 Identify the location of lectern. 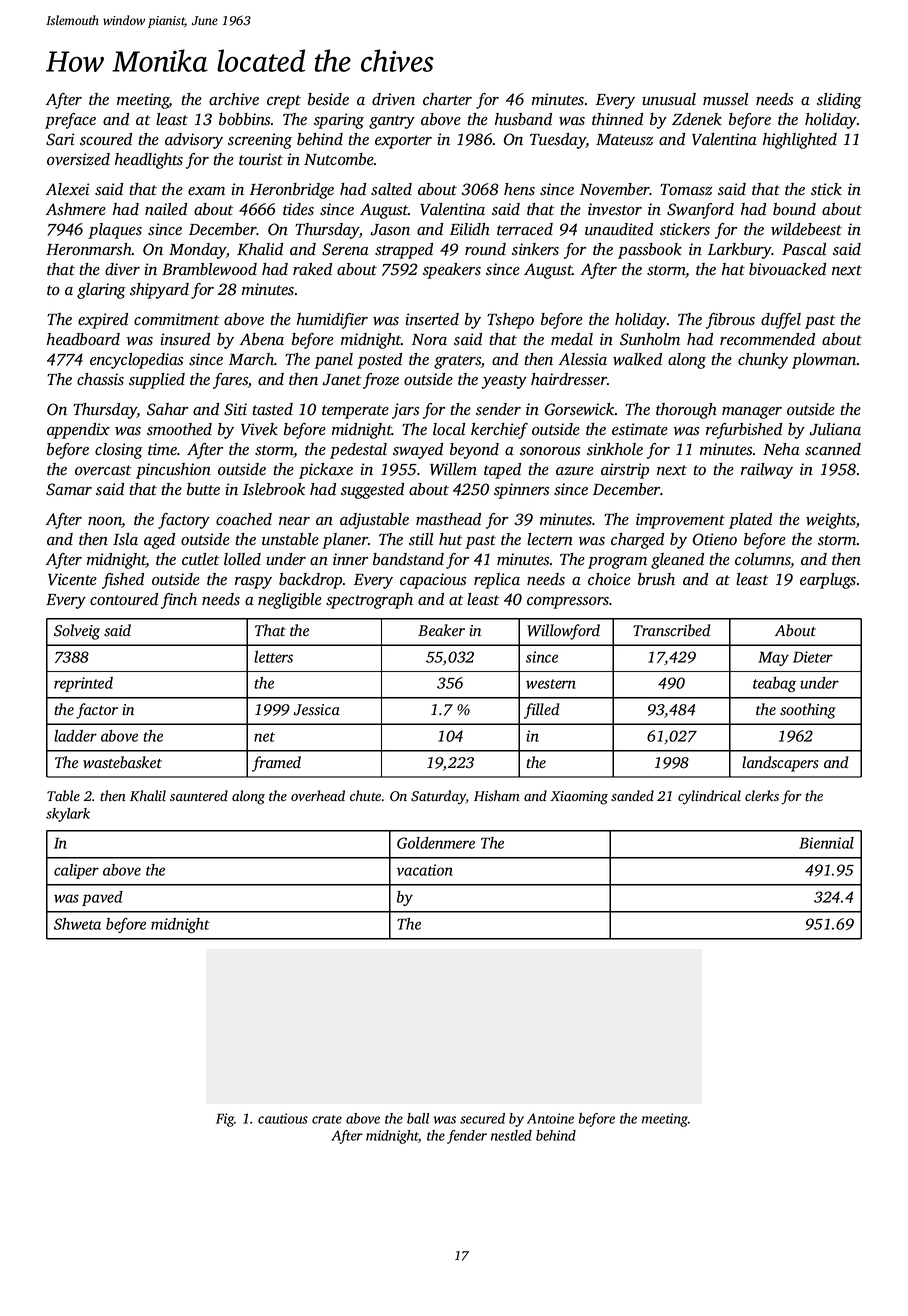
(550, 539).
